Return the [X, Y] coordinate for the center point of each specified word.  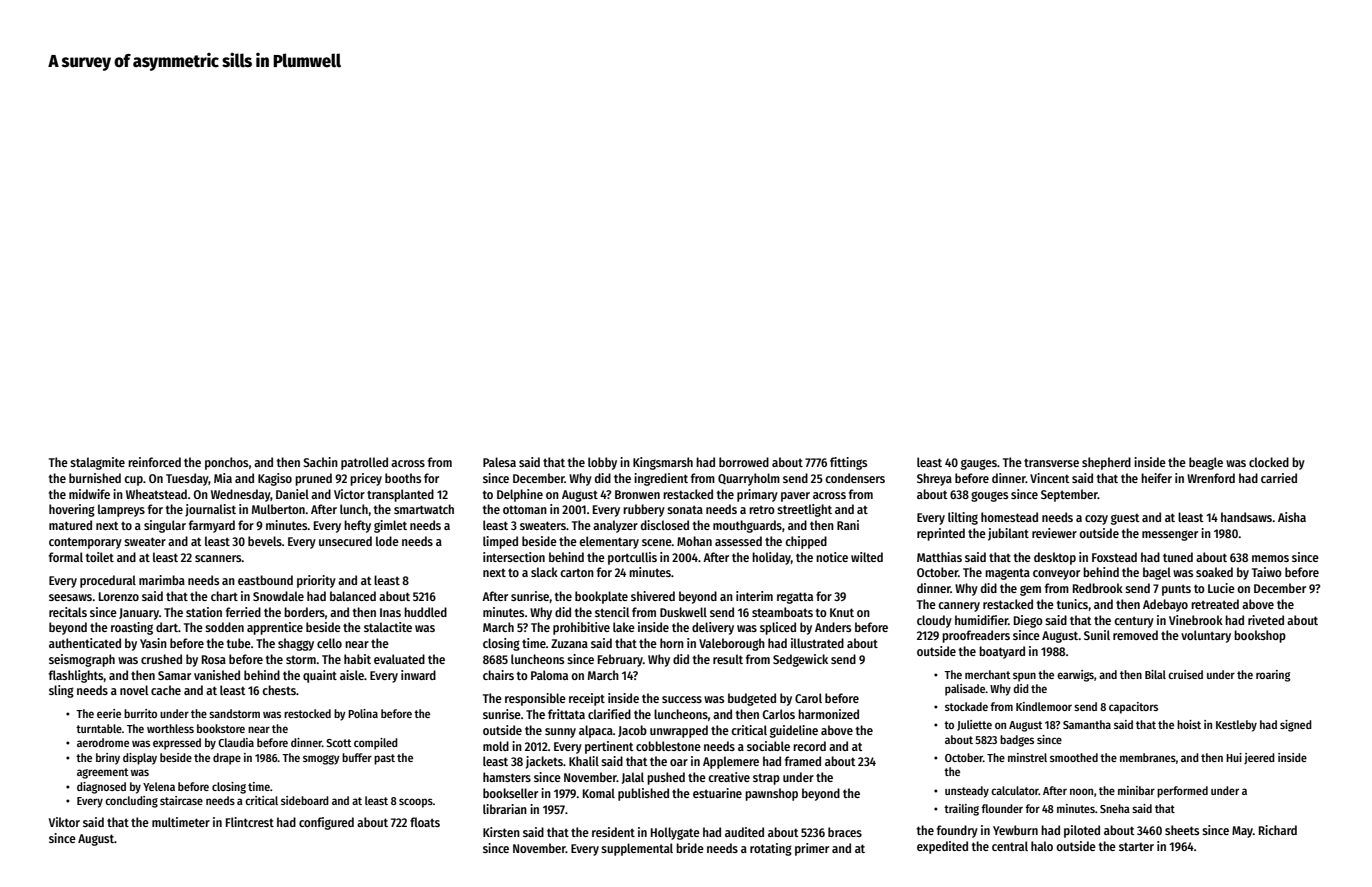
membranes [1148, 757]
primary [757, 495]
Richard [1278, 830]
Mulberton [278, 509]
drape [227, 759]
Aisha [1292, 517]
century [1134, 622]
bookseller [510, 793]
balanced [353, 596]
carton [577, 572]
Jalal [632, 778]
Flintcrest [250, 822]
